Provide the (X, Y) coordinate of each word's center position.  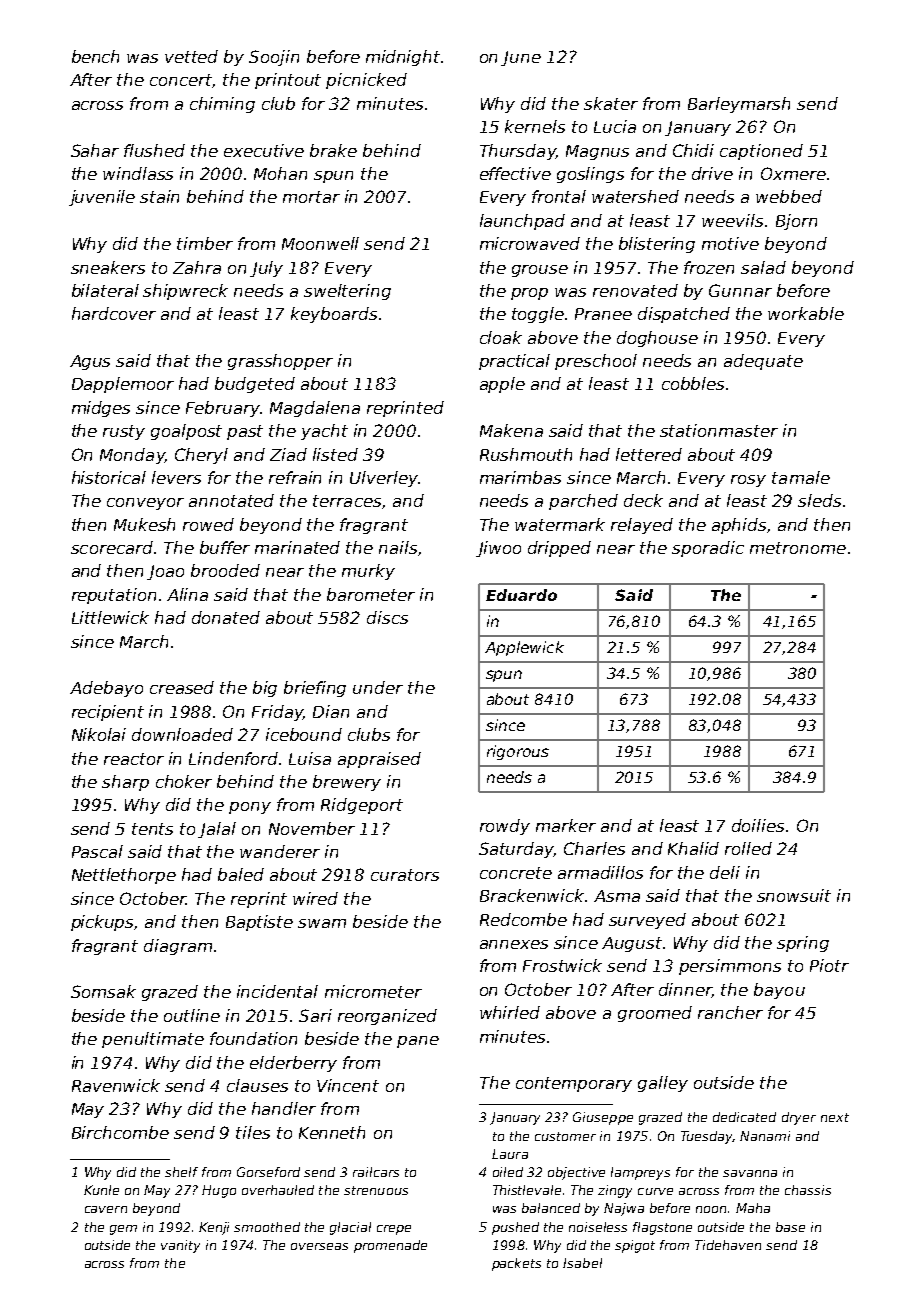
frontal (559, 196)
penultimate (153, 1040)
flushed (154, 150)
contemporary (574, 1084)
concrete (516, 873)
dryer (799, 1118)
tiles (253, 1132)
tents (152, 829)
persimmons (730, 967)
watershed (635, 196)
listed (335, 454)
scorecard (112, 547)
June (521, 58)
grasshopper (280, 362)
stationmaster (719, 430)
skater (611, 103)
